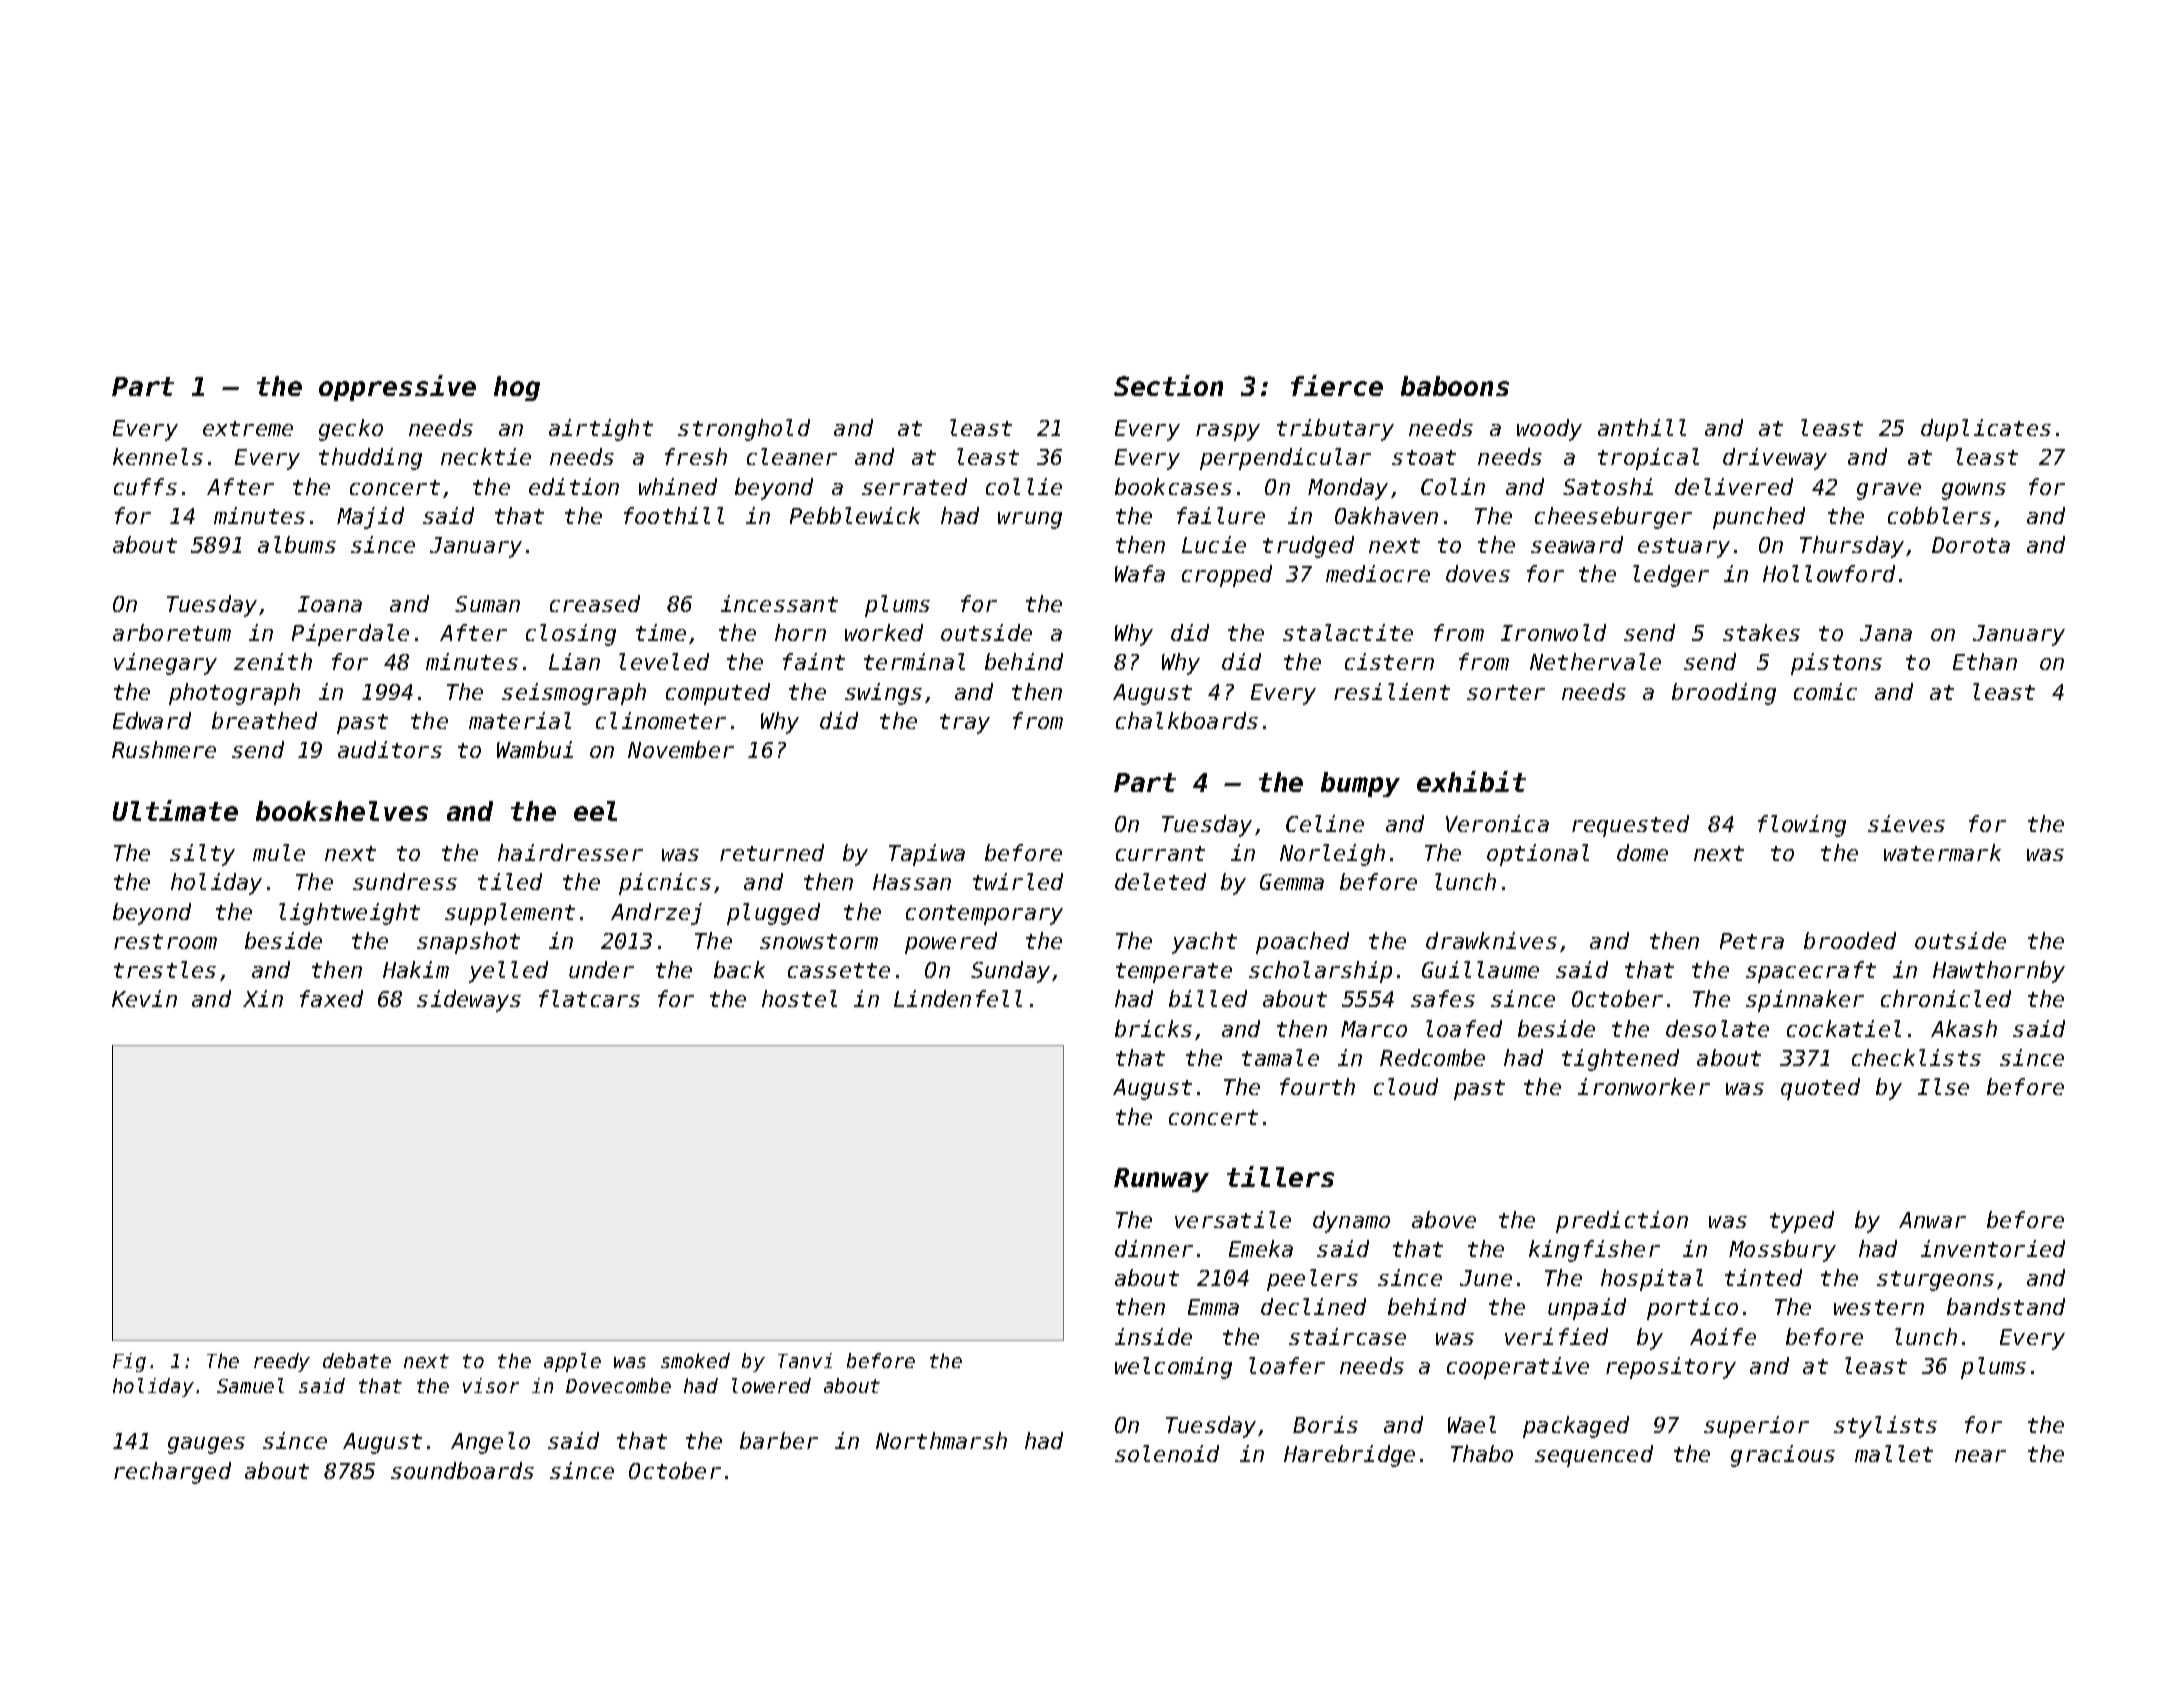 This page has height=1683, width=2178. I want to click on resilient, so click(1392, 691).
